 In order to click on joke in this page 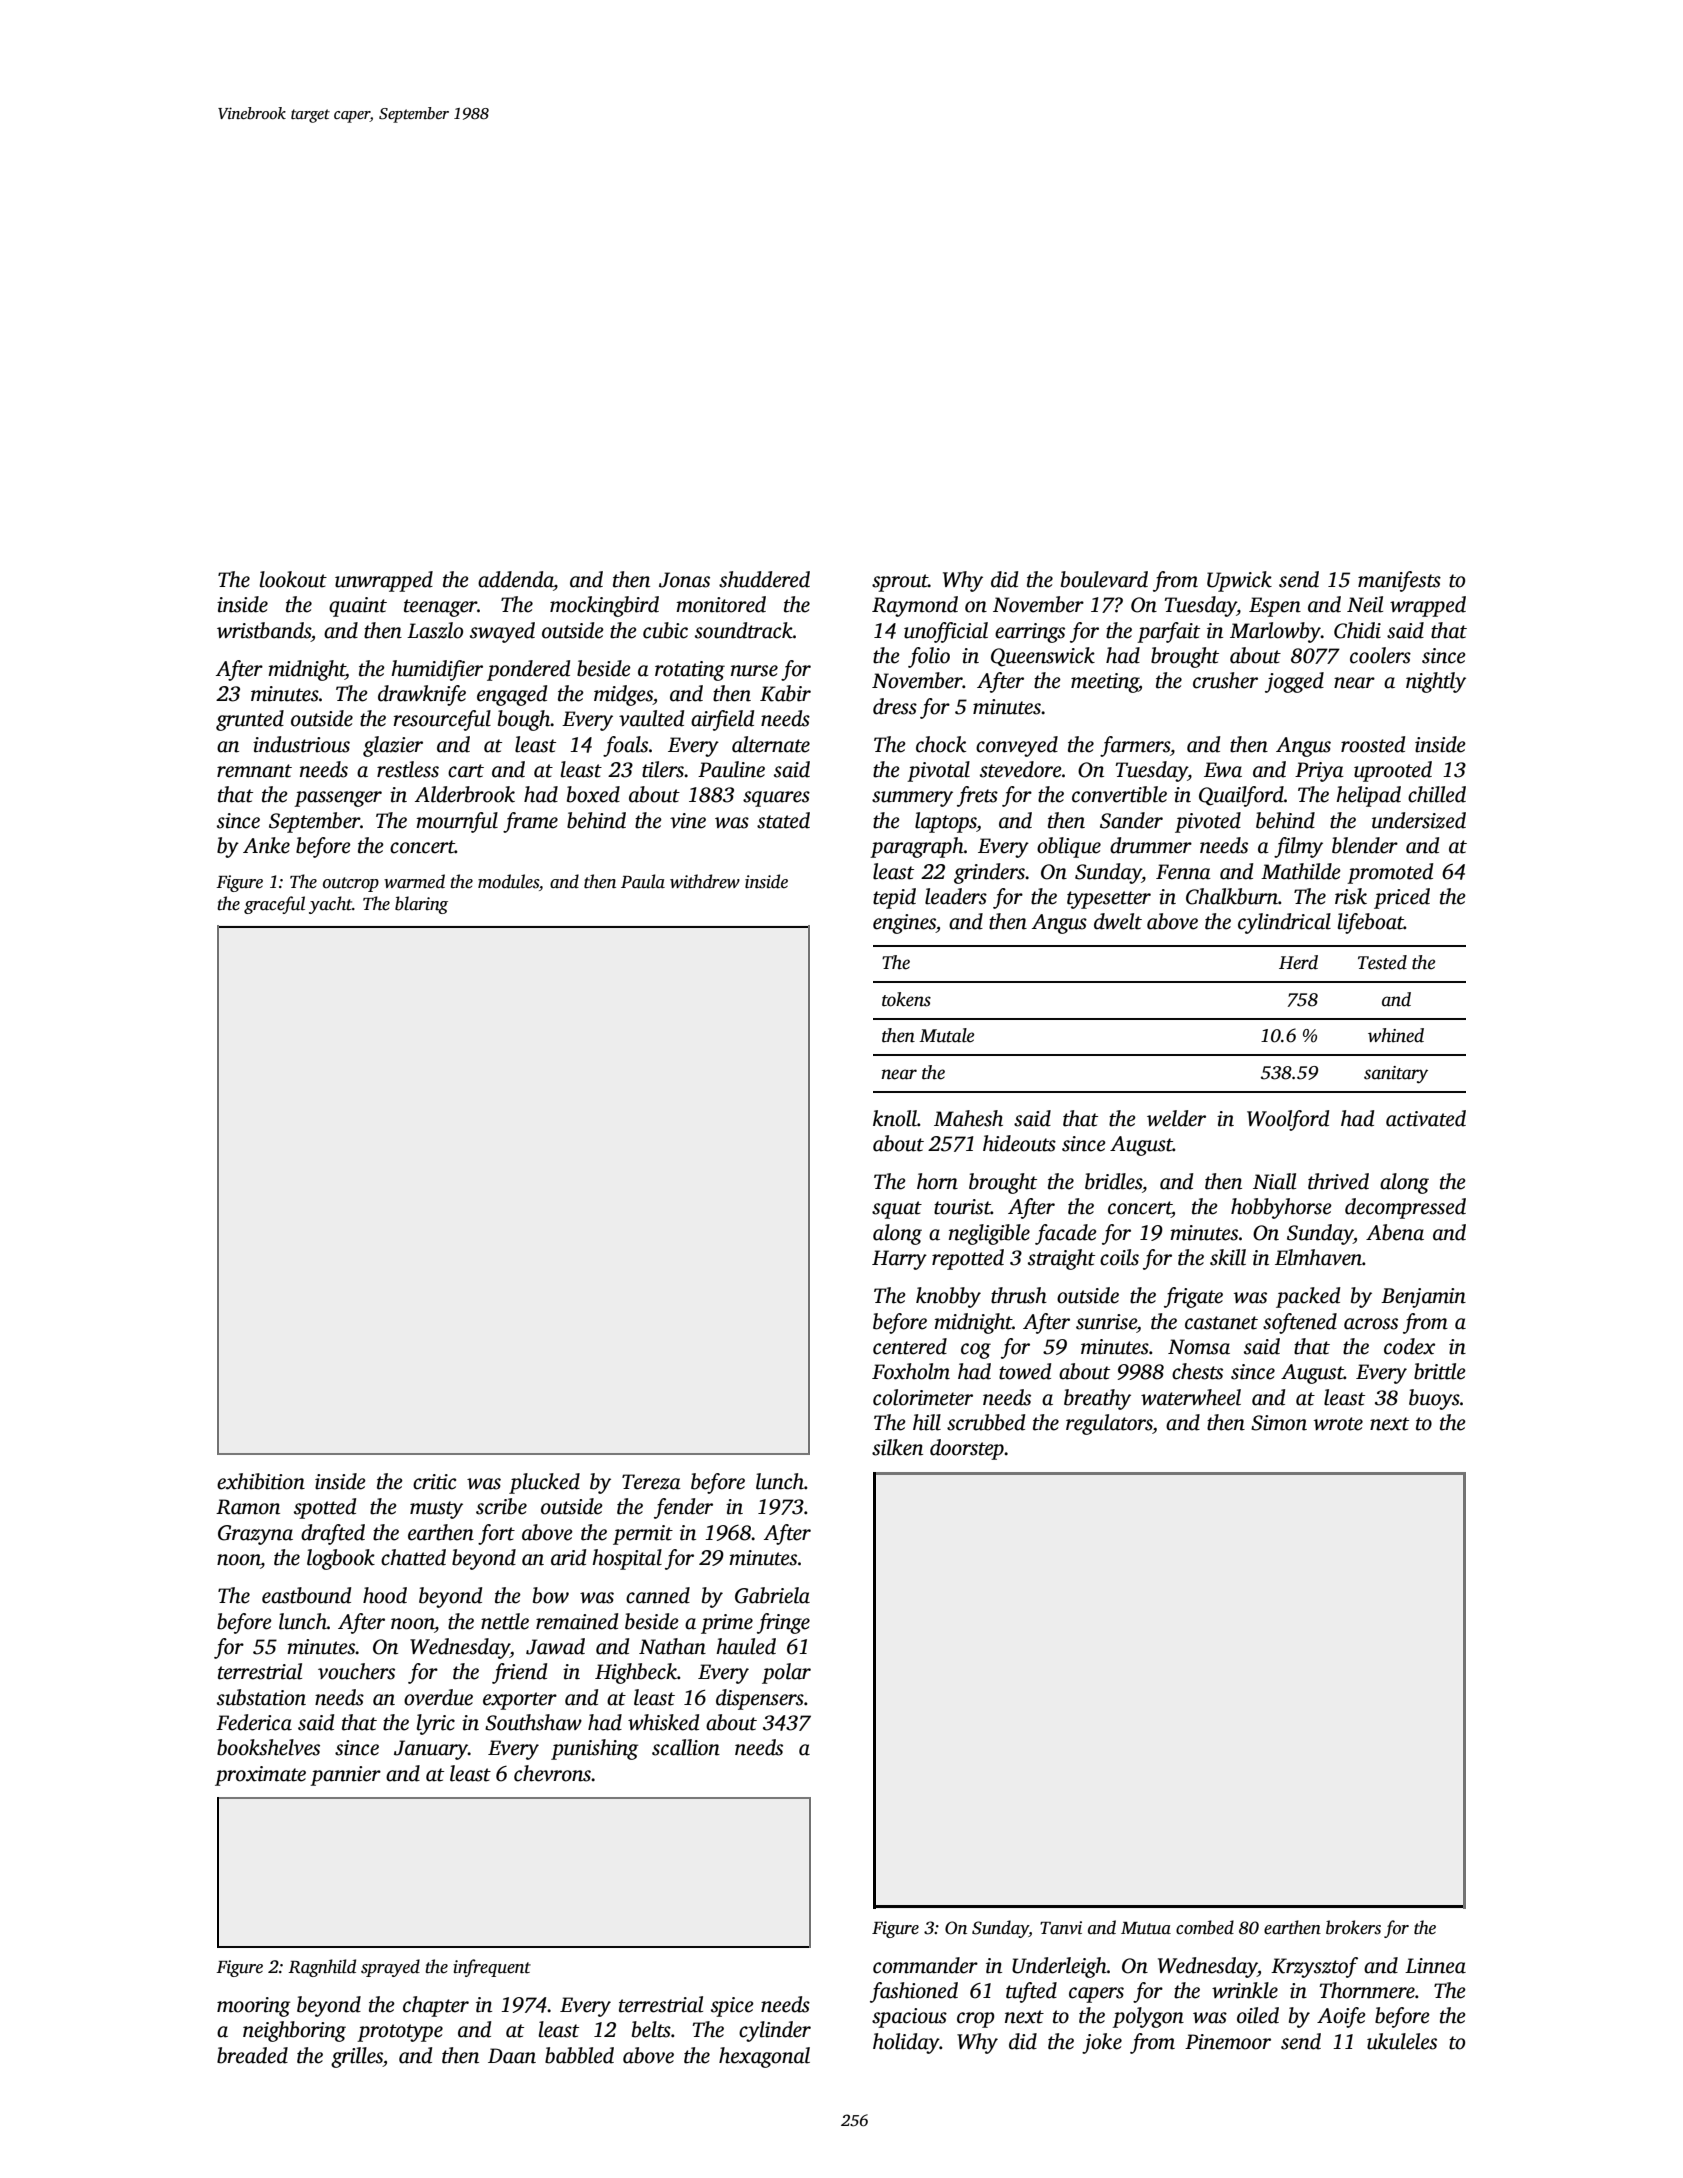, I will do `click(1102, 2043)`.
